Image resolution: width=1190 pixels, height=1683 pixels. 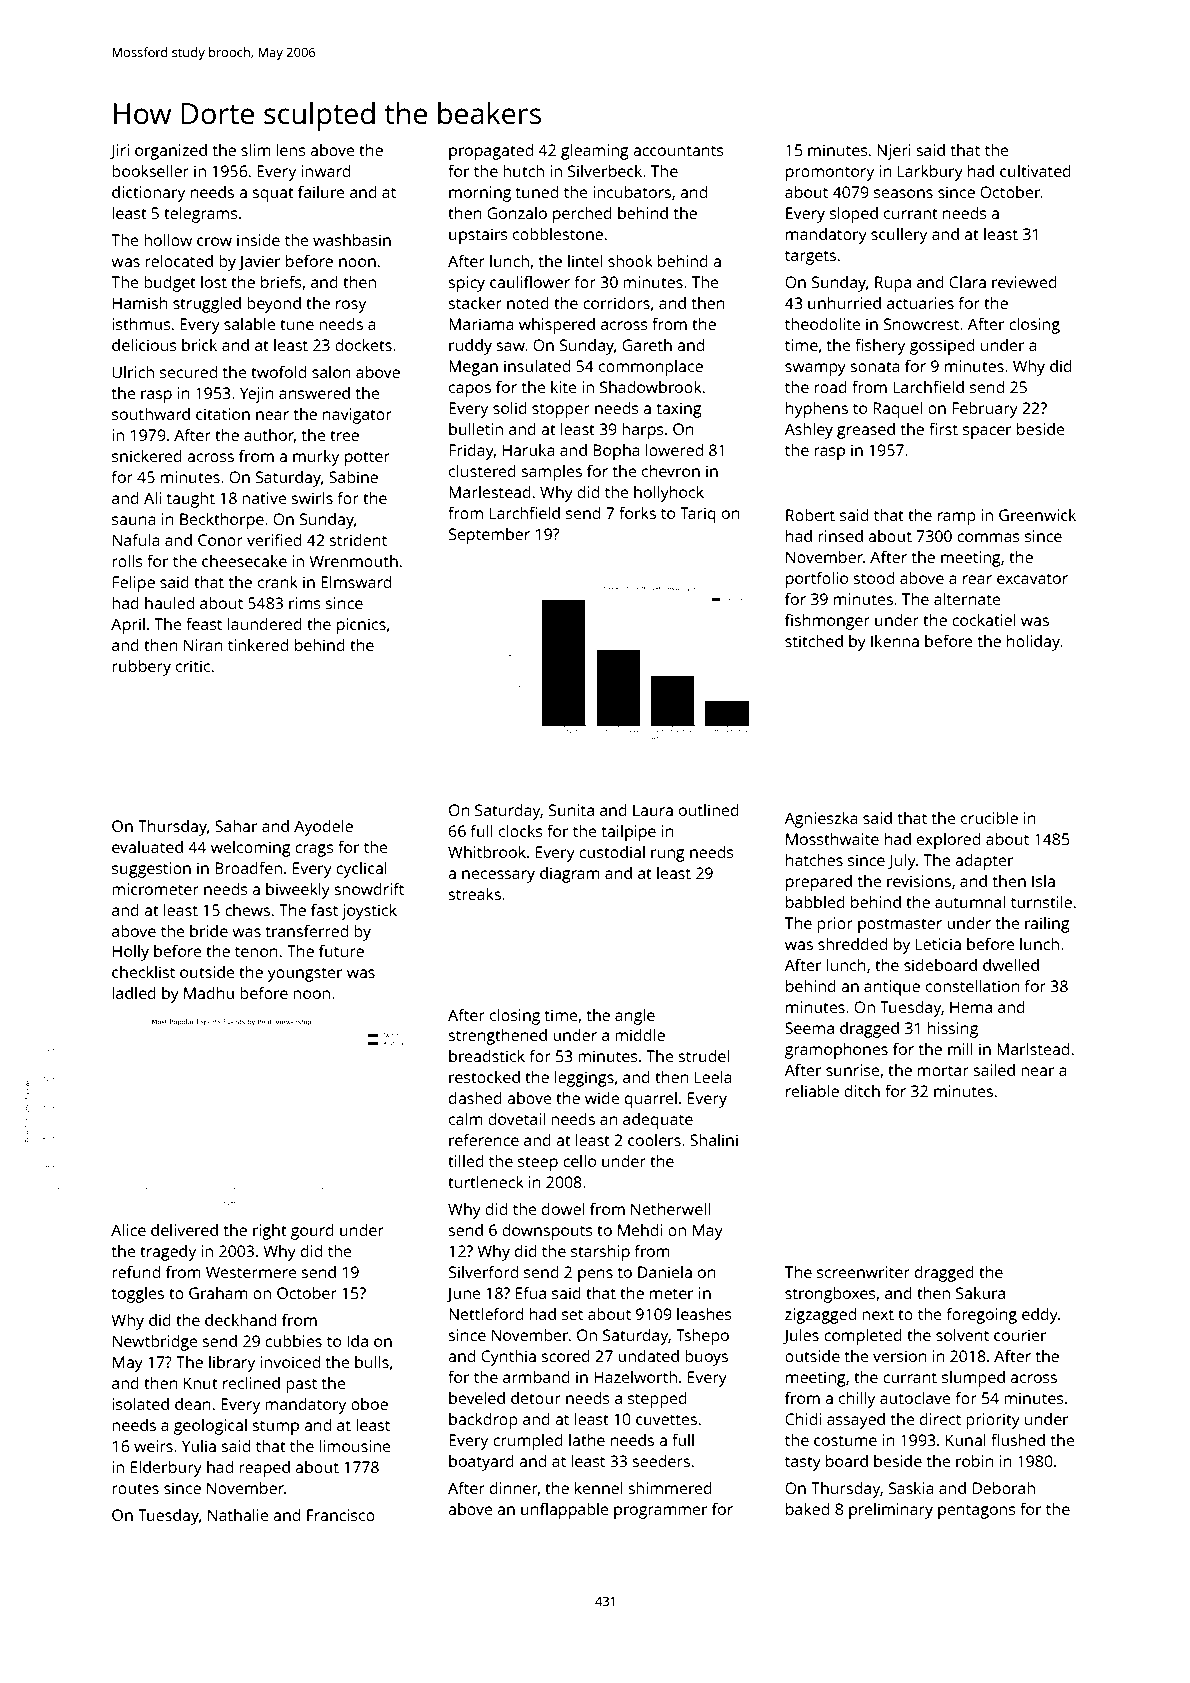 What do you see at coordinates (214, 241) in the image?
I see `crow` at bounding box center [214, 241].
